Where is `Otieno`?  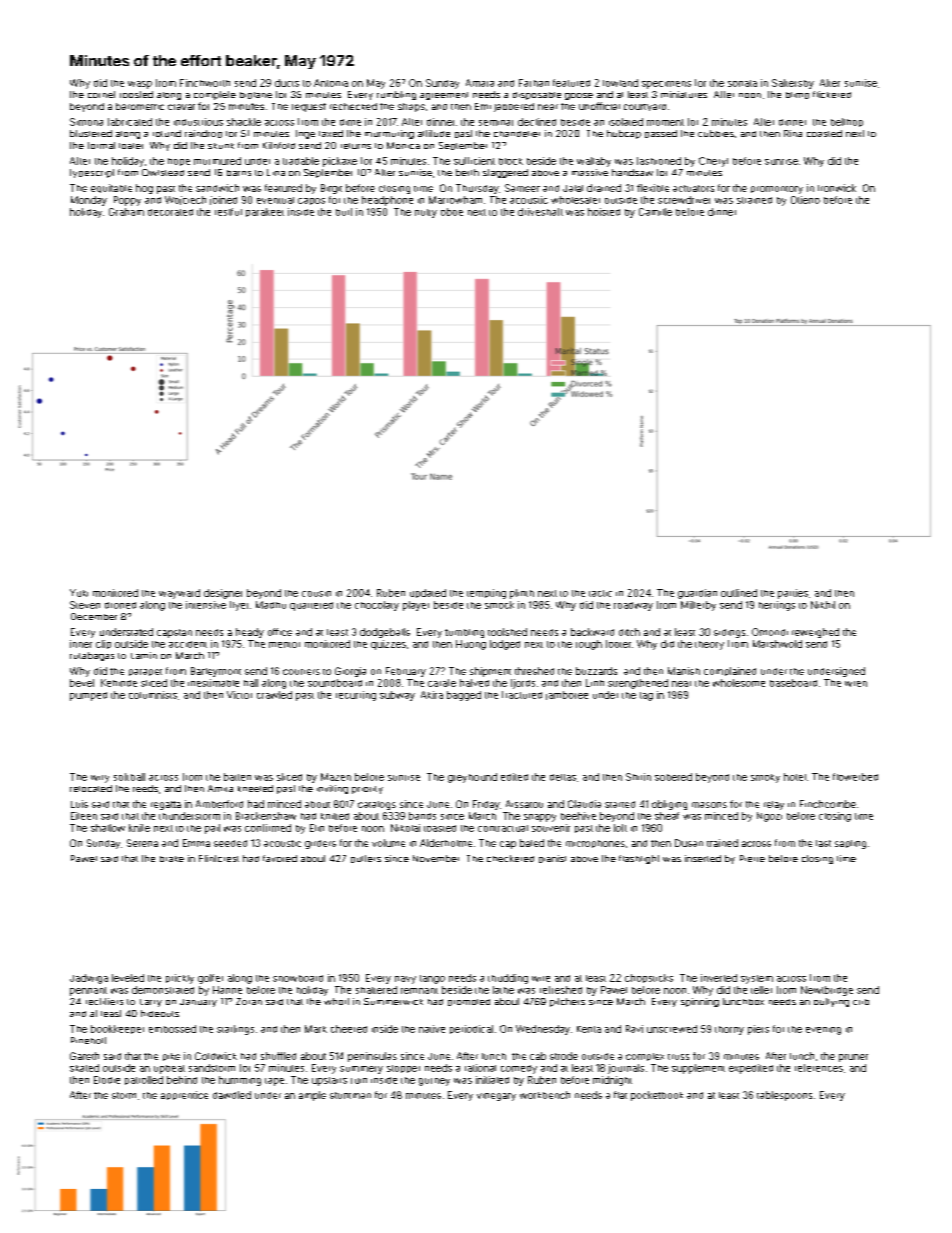 Otieno is located at coordinates (805, 200).
